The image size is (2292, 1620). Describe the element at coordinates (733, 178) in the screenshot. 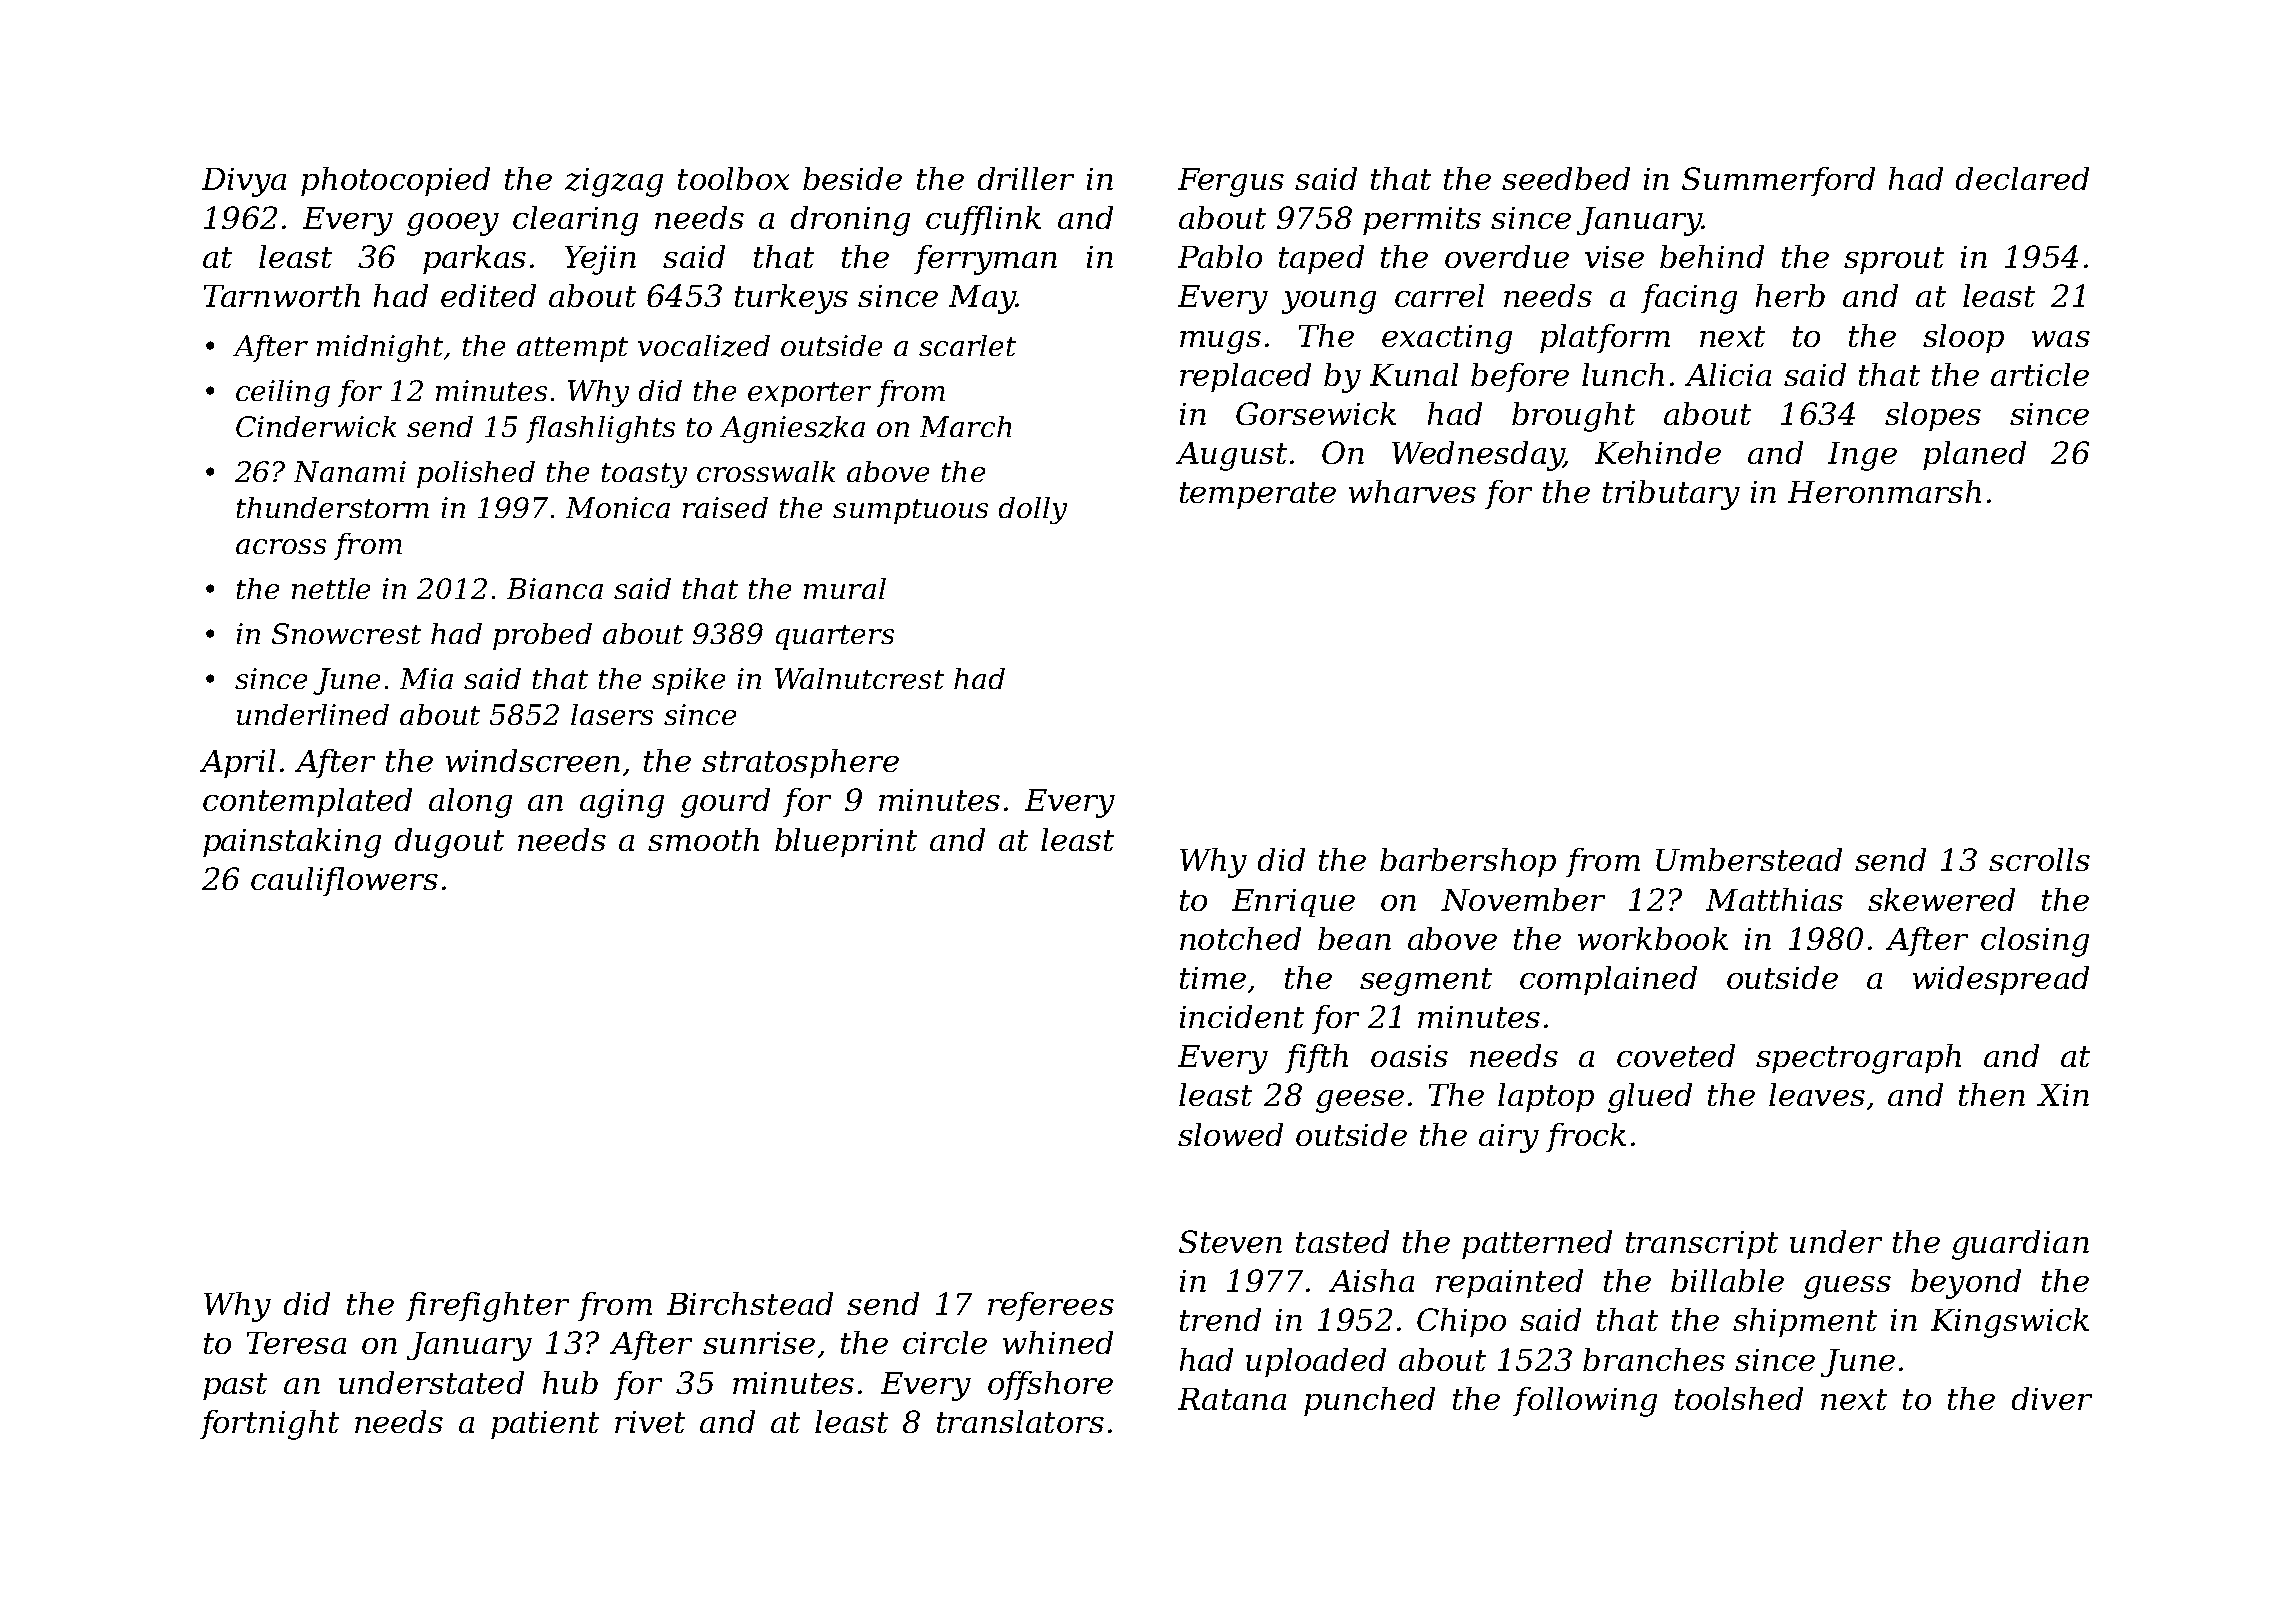

I see `toolbox` at that location.
